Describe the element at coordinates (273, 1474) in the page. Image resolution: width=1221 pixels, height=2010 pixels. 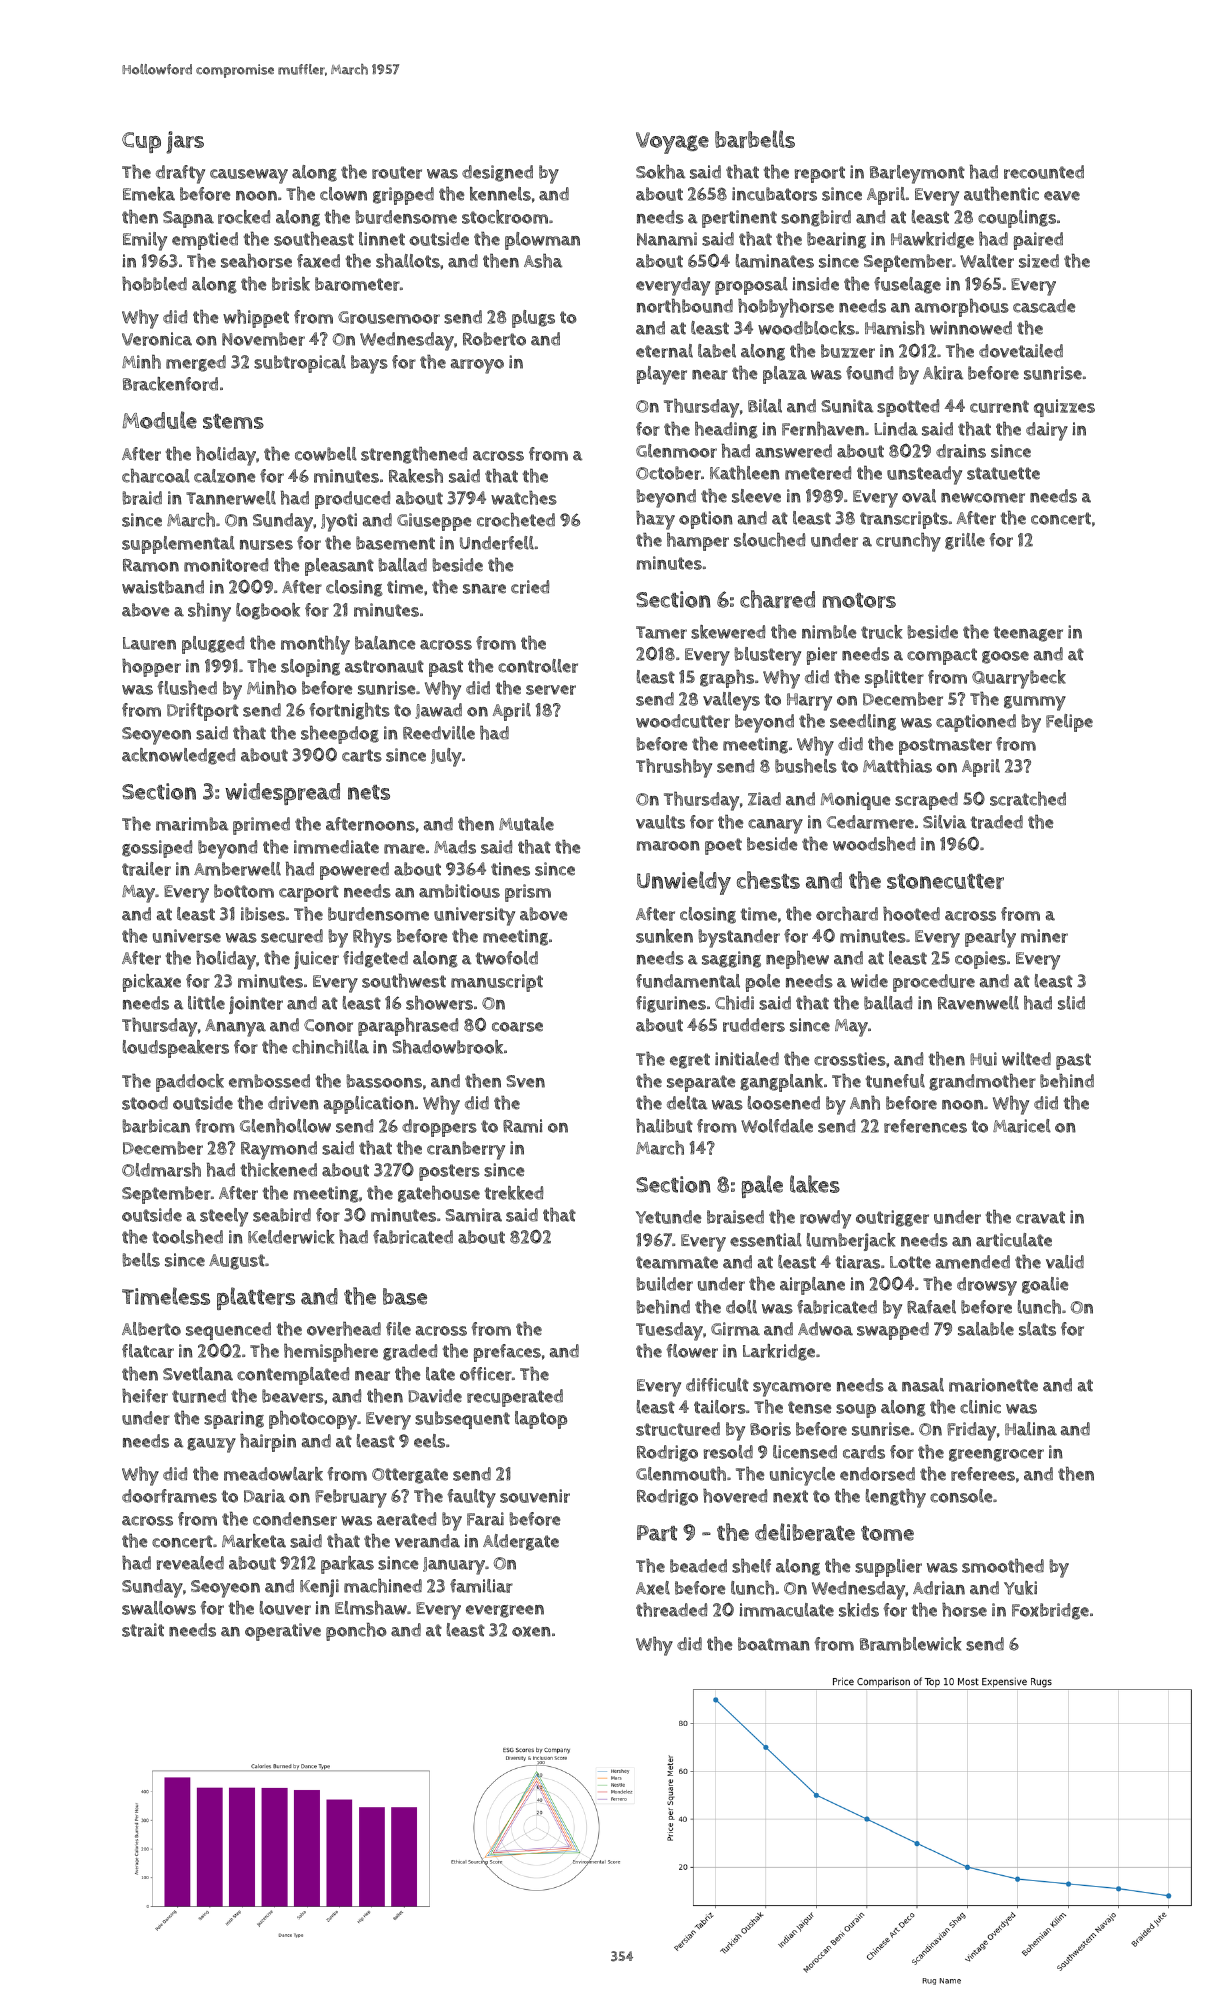
I see `meadowlark` at that location.
